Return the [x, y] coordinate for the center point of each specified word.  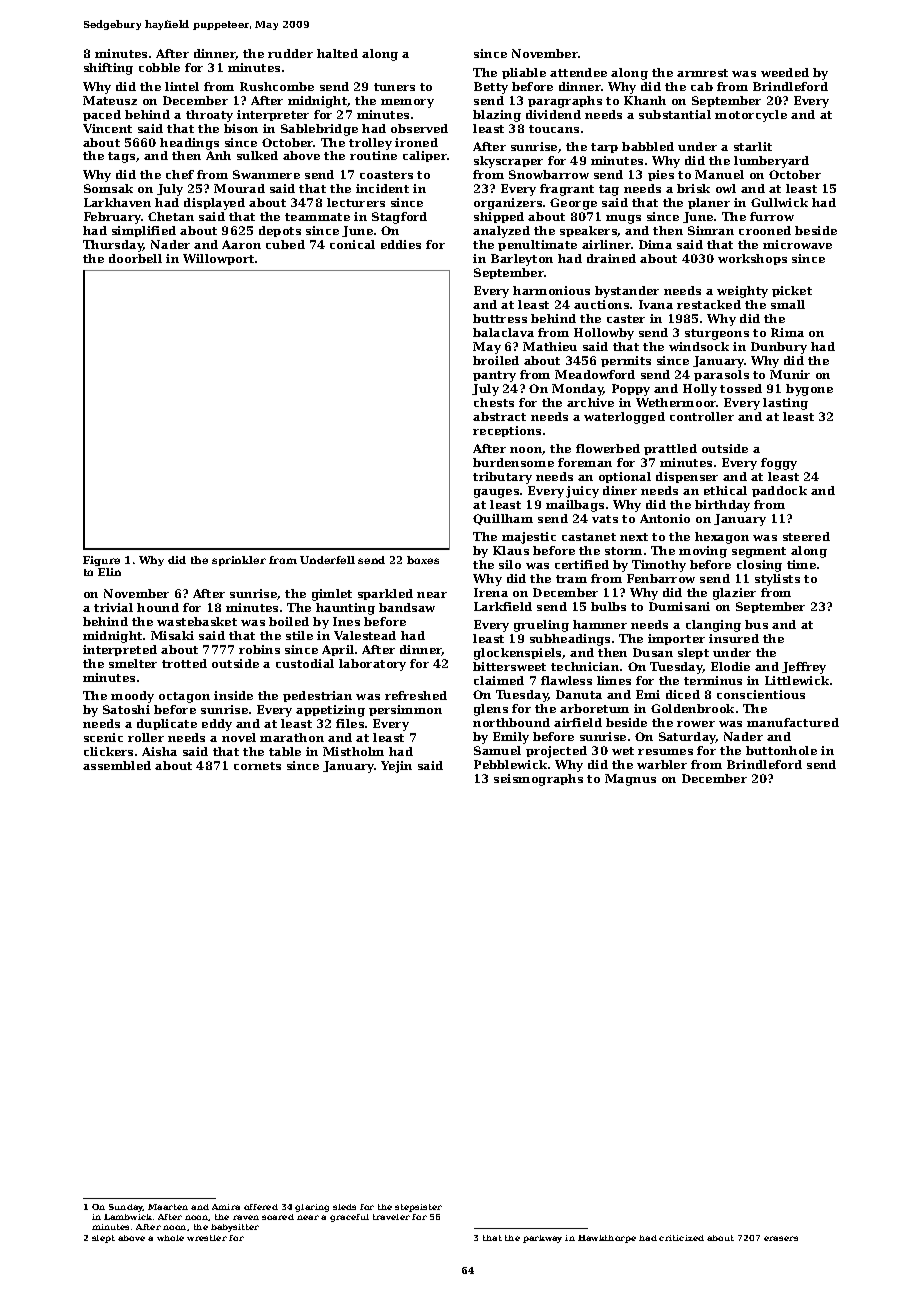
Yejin [396, 767]
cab [702, 86]
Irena [491, 592]
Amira [226, 1207]
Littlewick [797, 680]
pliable [524, 73]
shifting [108, 69]
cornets [257, 766]
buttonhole [781, 750]
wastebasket [197, 621]
